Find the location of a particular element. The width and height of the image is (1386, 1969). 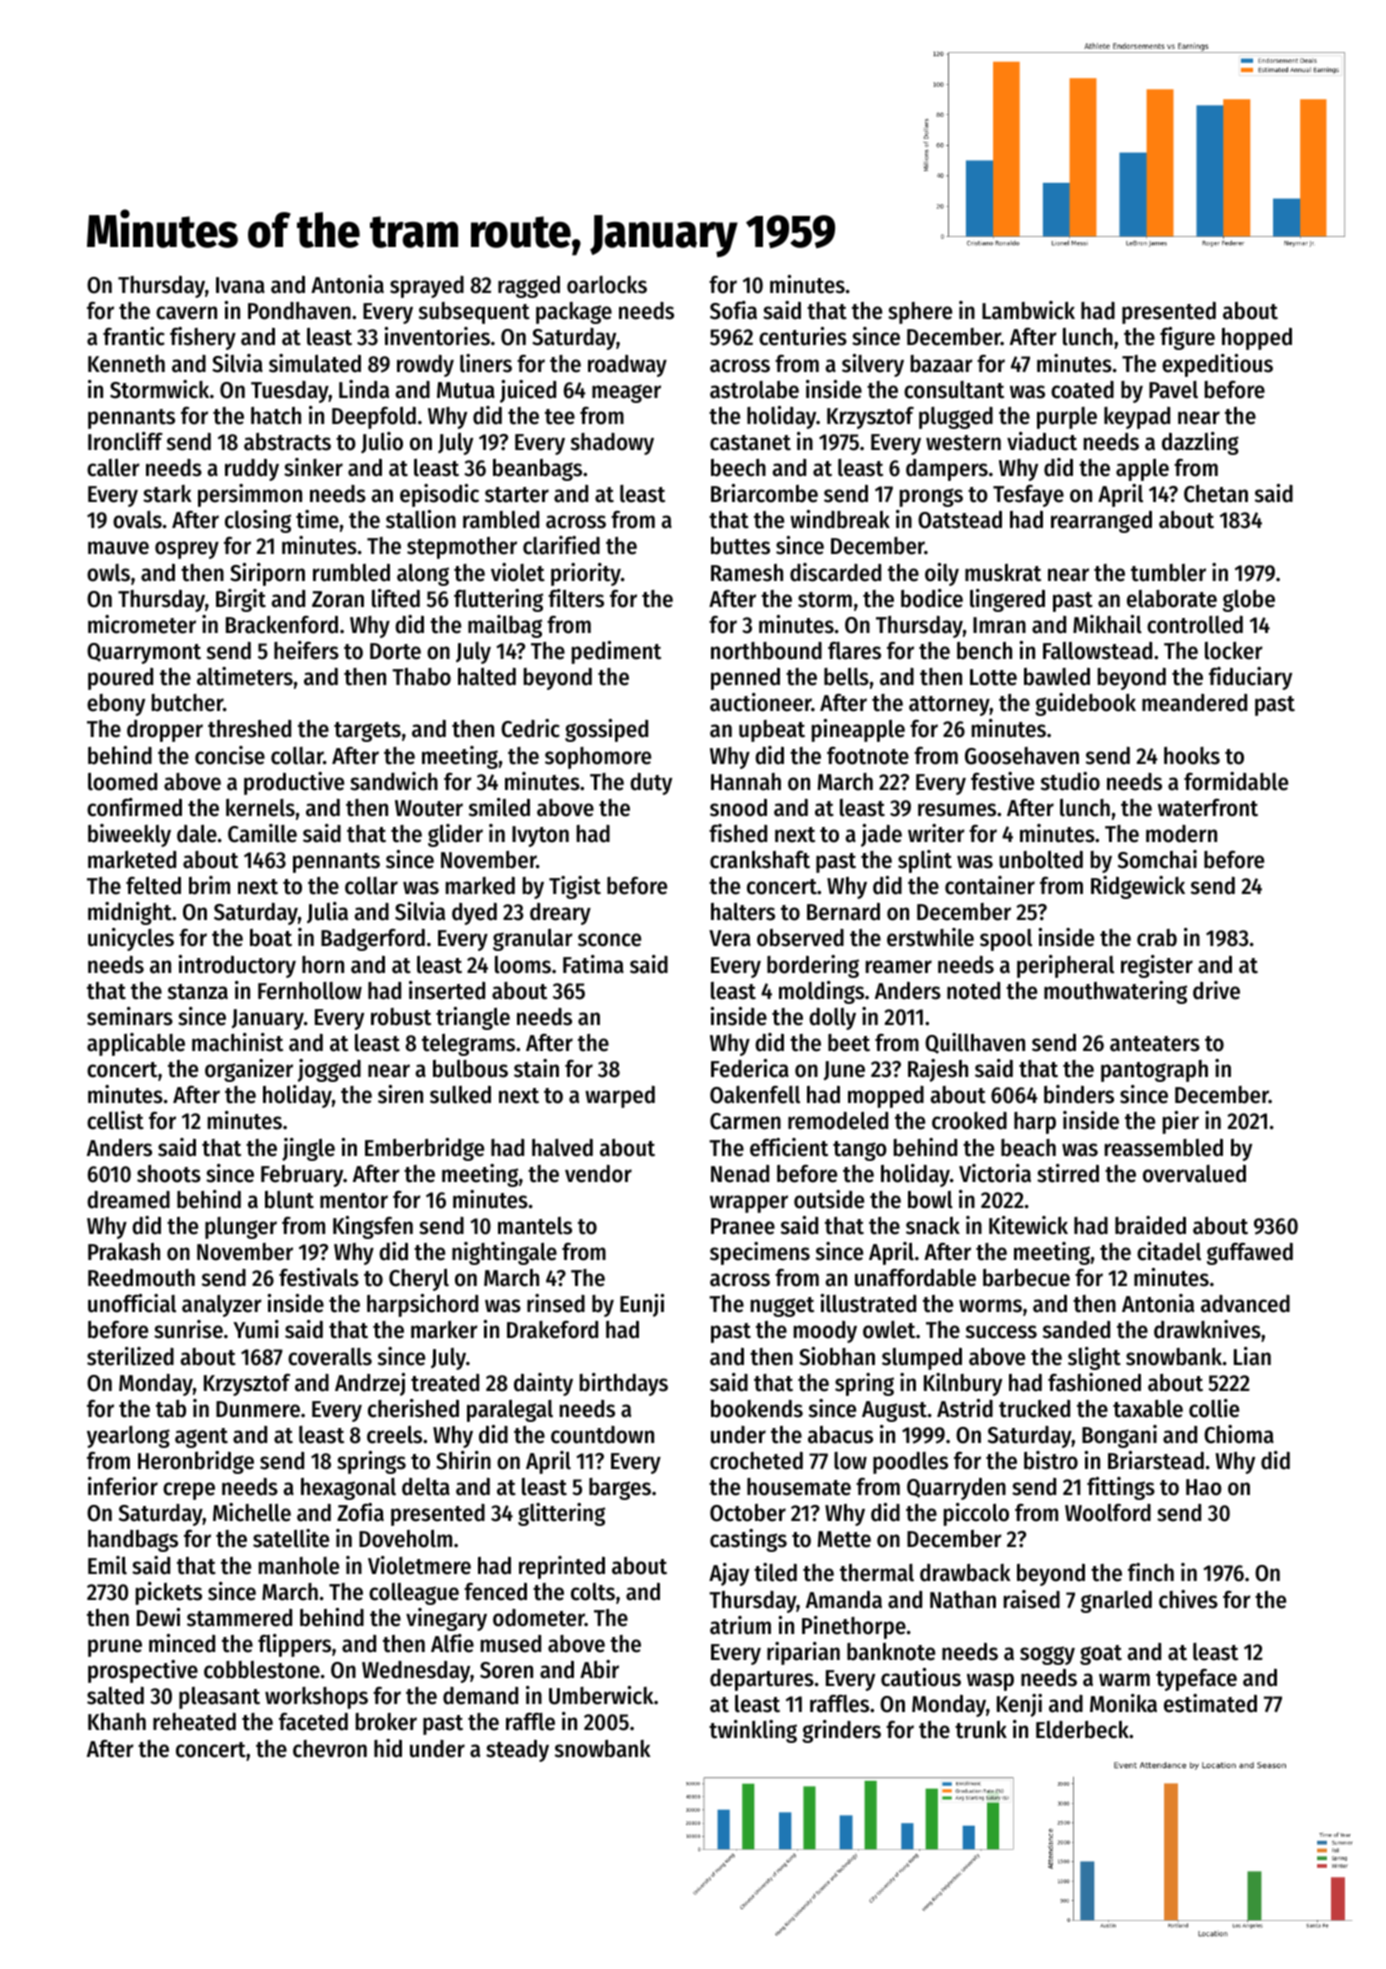

Umberwick is located at coordinates (601, 1695).
